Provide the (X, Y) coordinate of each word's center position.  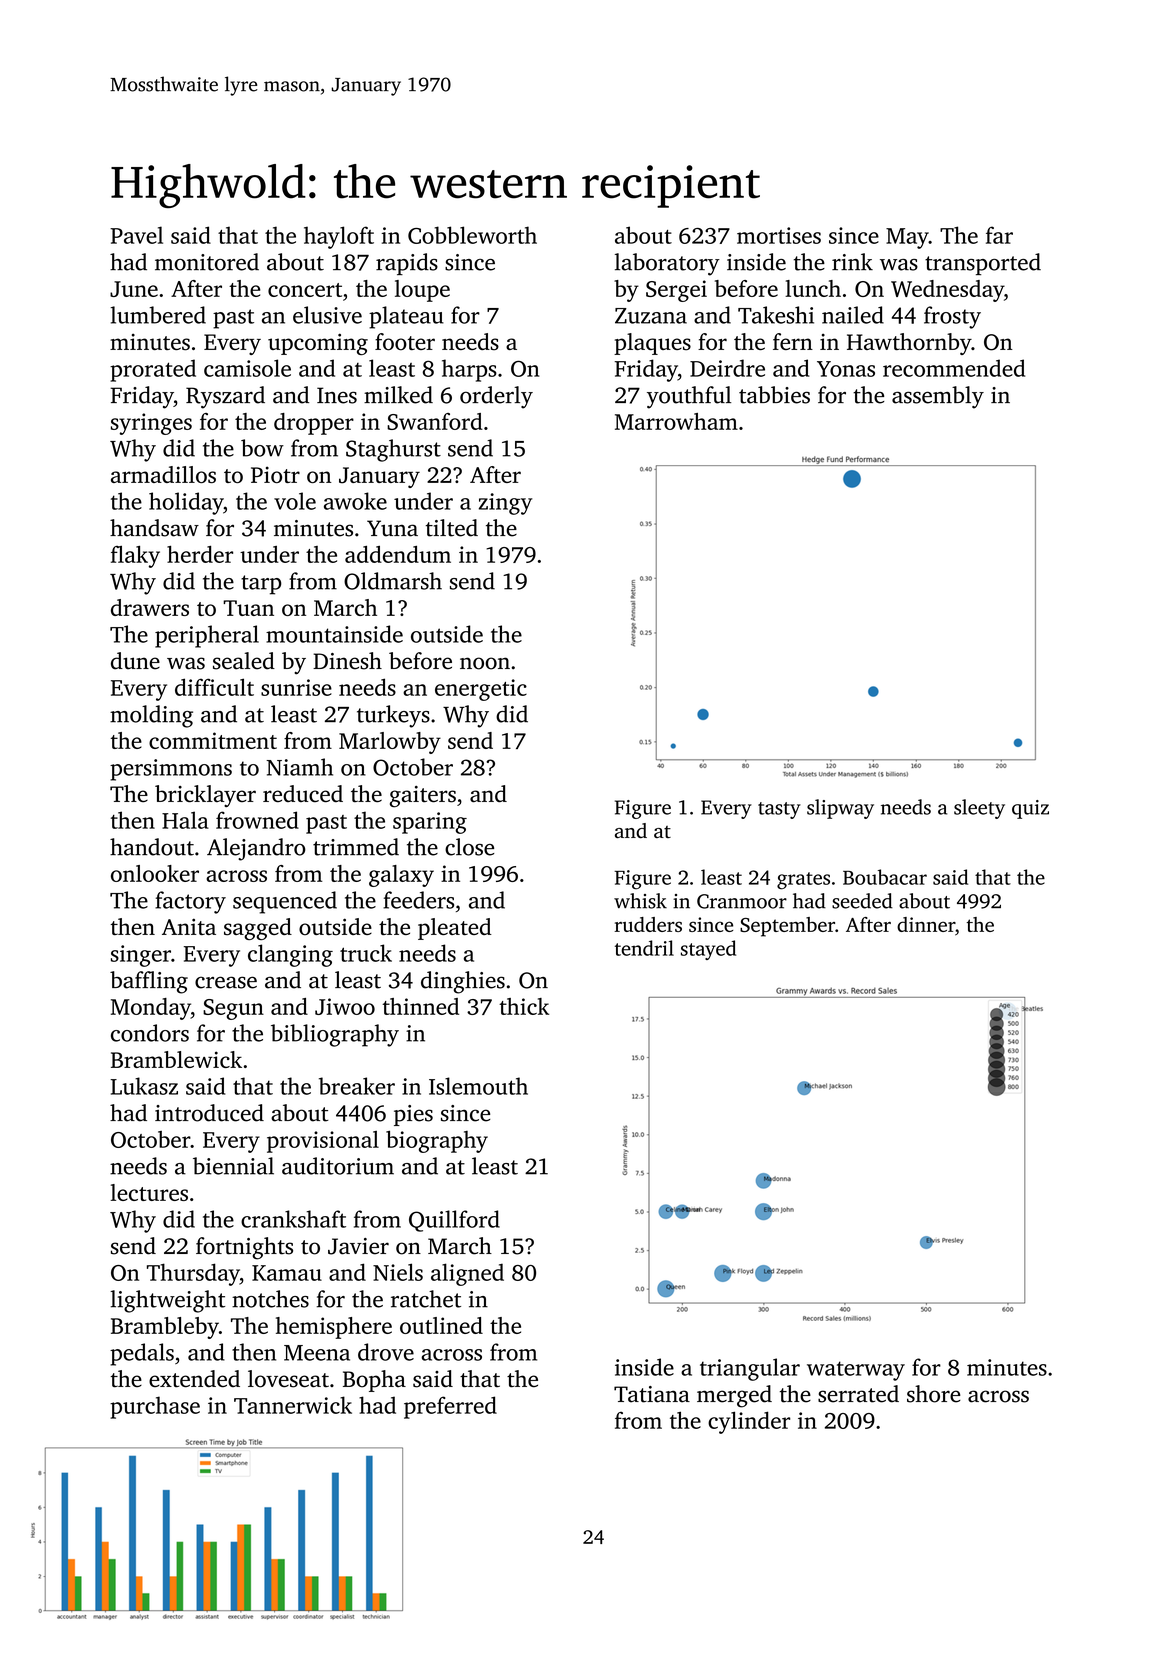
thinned (420, 1006)
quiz (1030, 809)
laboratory (667, 264)
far (999, 235)
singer (141, 956)
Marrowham (676, 421)
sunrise (296, 687)
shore (934, 1394)
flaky (135, 557)
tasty (779, 810)
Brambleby (165, 1328)
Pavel (136, 235)
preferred (450, 1407)
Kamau (287, 1273)
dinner (926, 924)
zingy (505, 504)
